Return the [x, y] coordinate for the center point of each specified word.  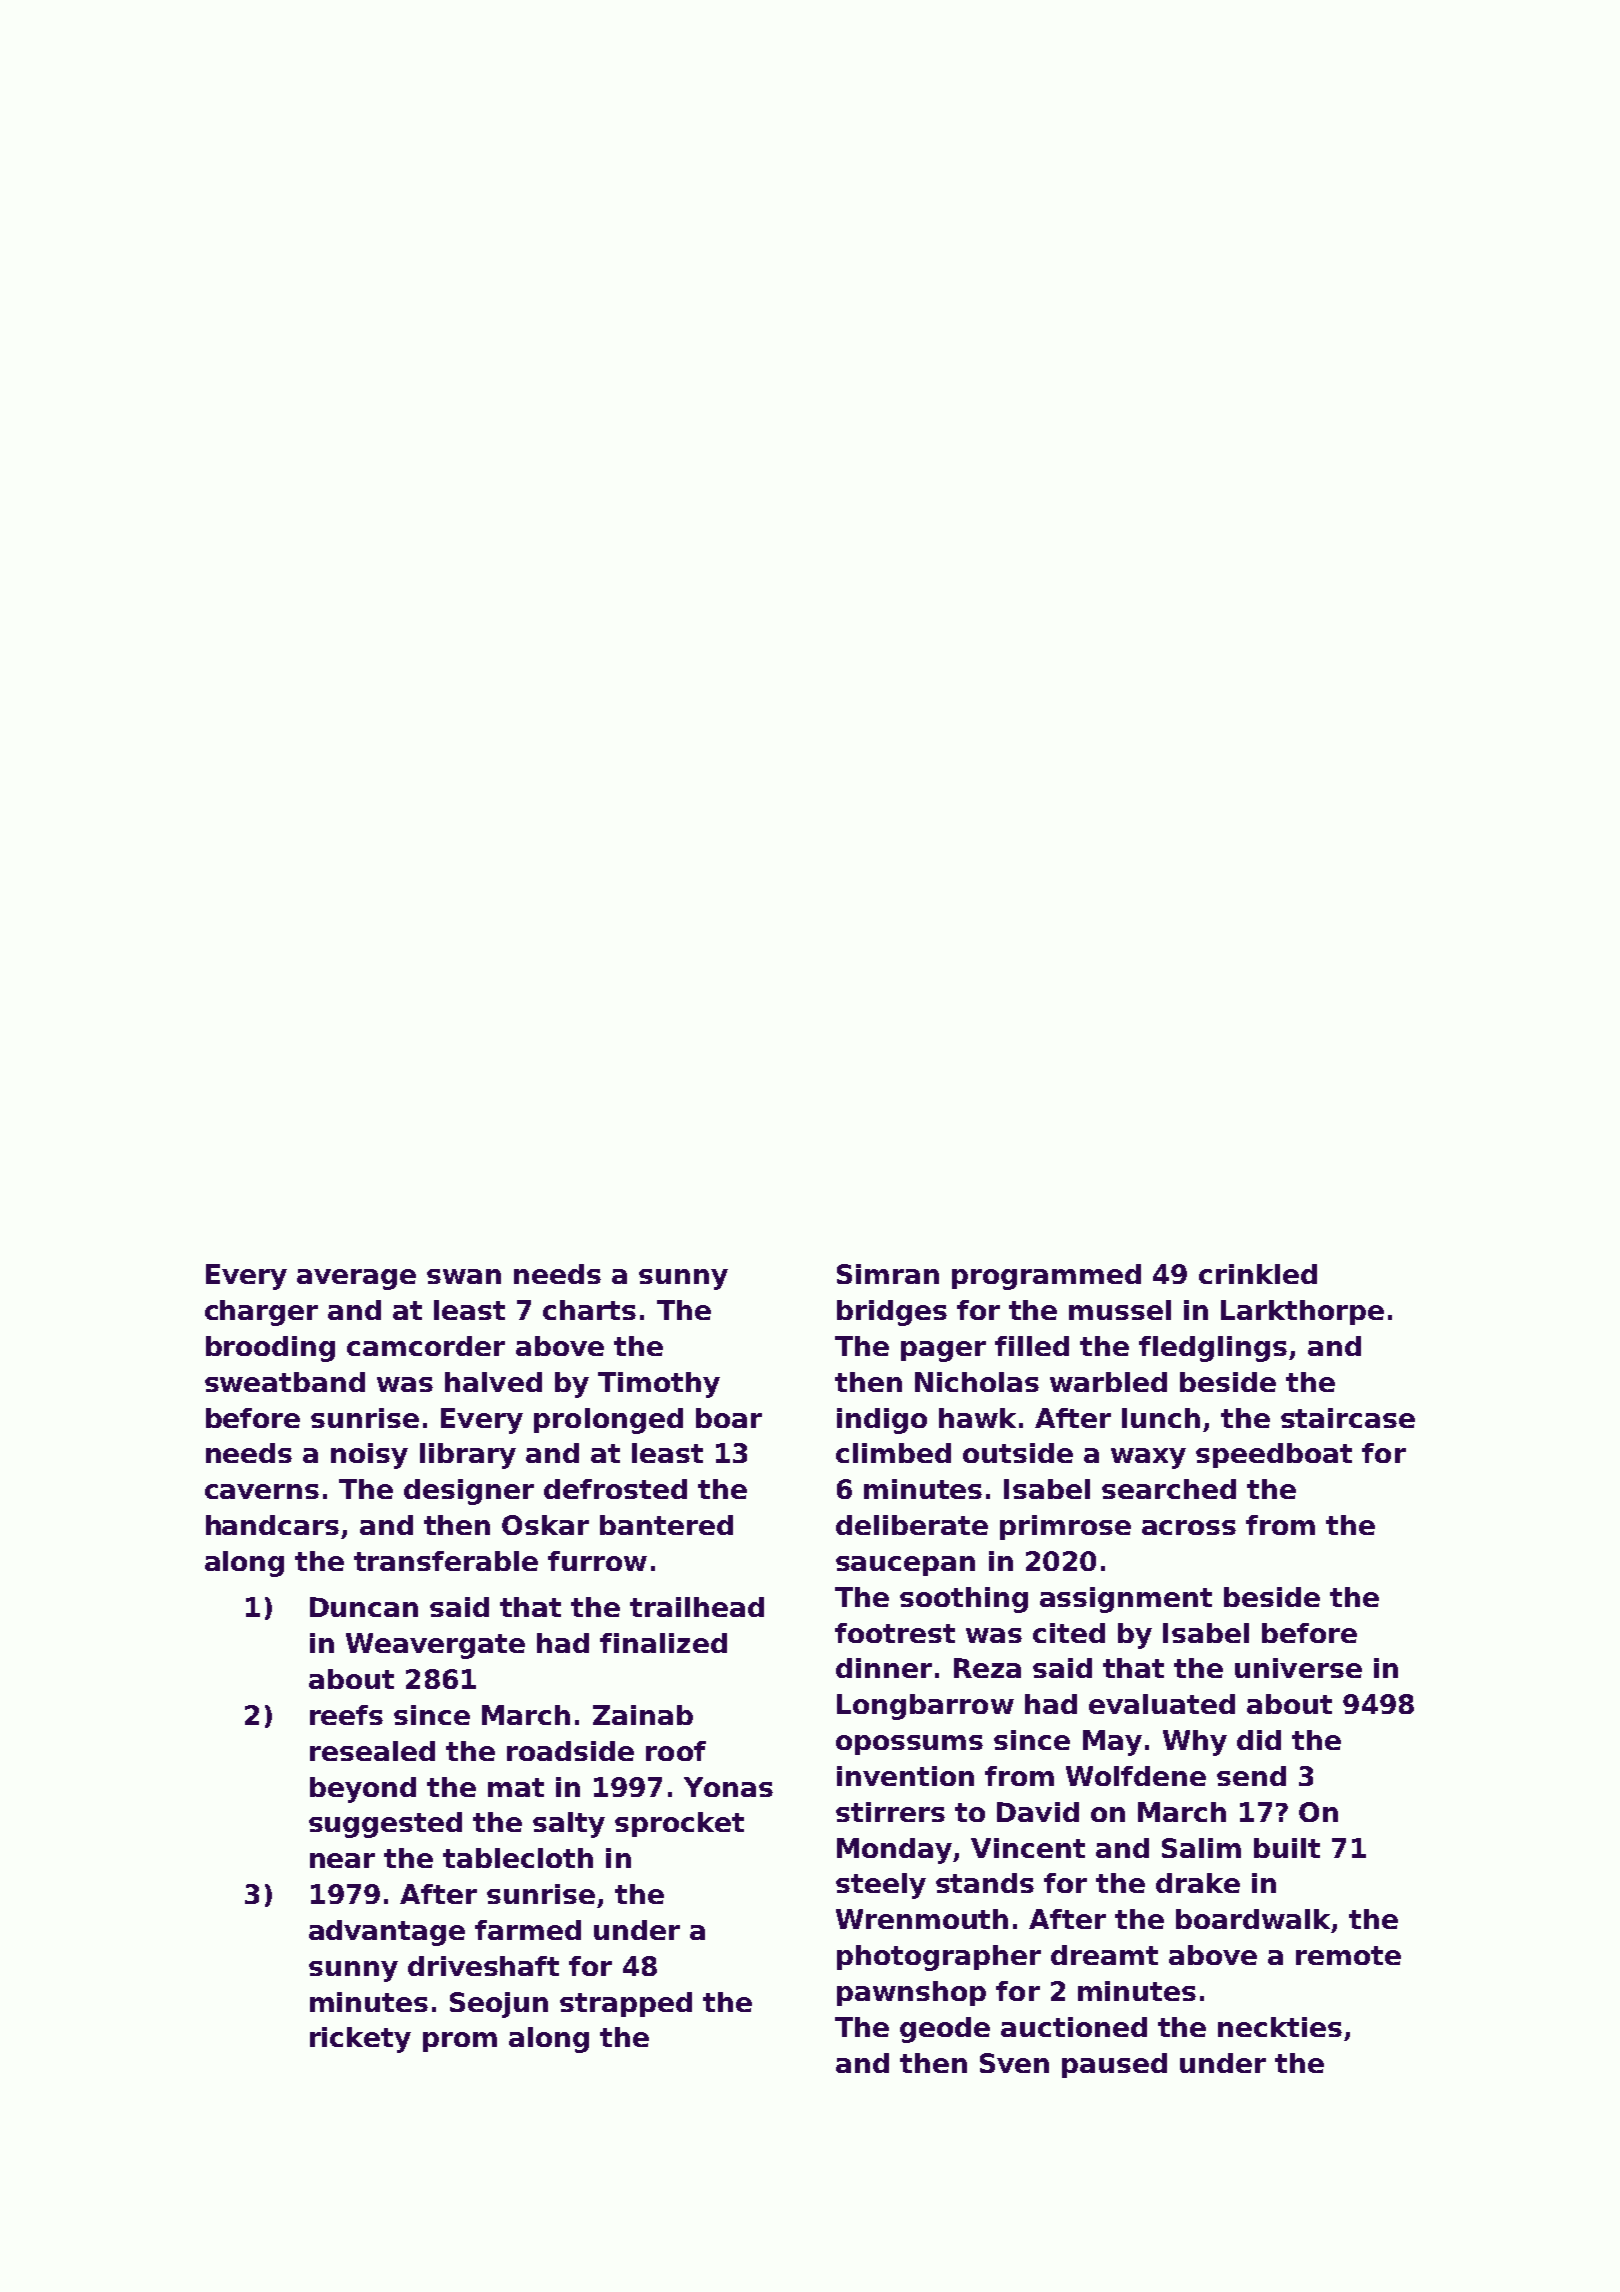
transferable [446, 1561]
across [1189, 1527]
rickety [360, 2040]
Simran [888, 1274]
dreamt [1104, 1955]
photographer [939, 1958]
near [342, 1860]
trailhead [697, 1607]
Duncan [364, 1607]
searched [1169, 1489]
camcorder [426, 1346]
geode [945, 2030]
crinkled [1258, 1274]
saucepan [905, 1566]
